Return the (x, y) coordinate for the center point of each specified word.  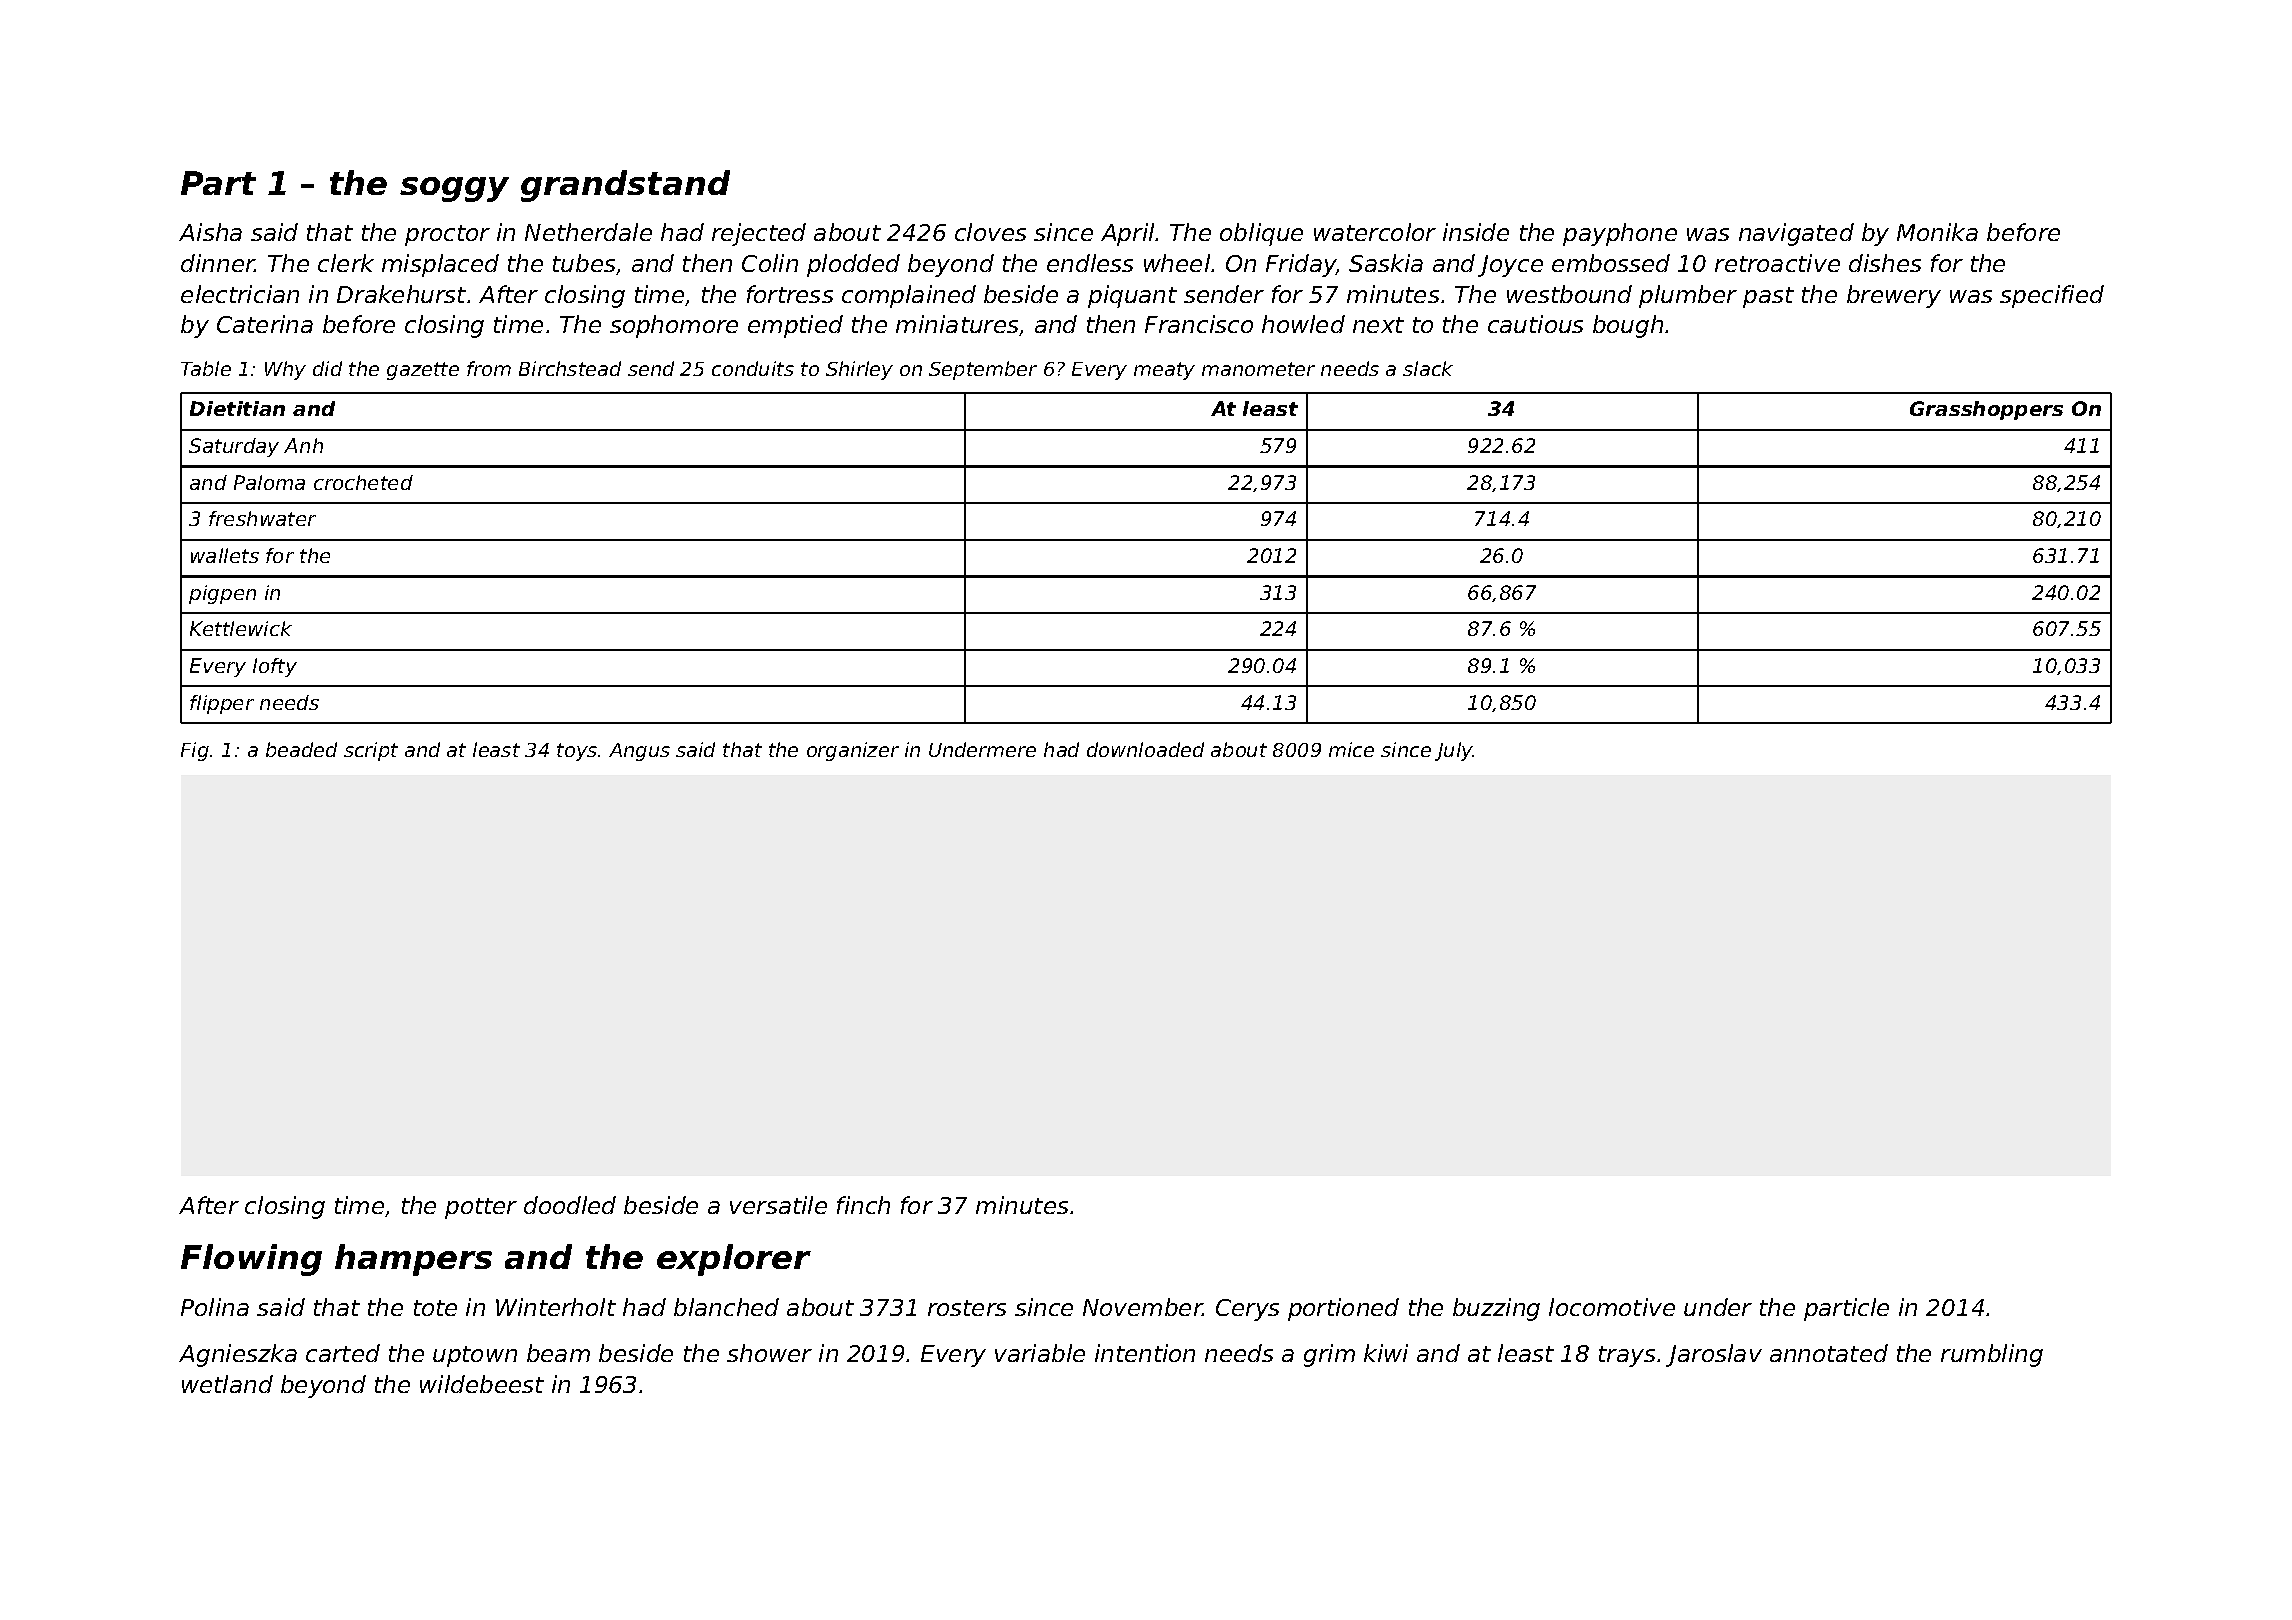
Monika (1937, 232)
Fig (195, 751)
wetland (227, 1384)
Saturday (234, 447)
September (983, 370)
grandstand (625, 186)
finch (863, 1205)
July (1454, 751)
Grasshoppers (1986, 410)
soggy (454, 189)
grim (1329, 1355)
